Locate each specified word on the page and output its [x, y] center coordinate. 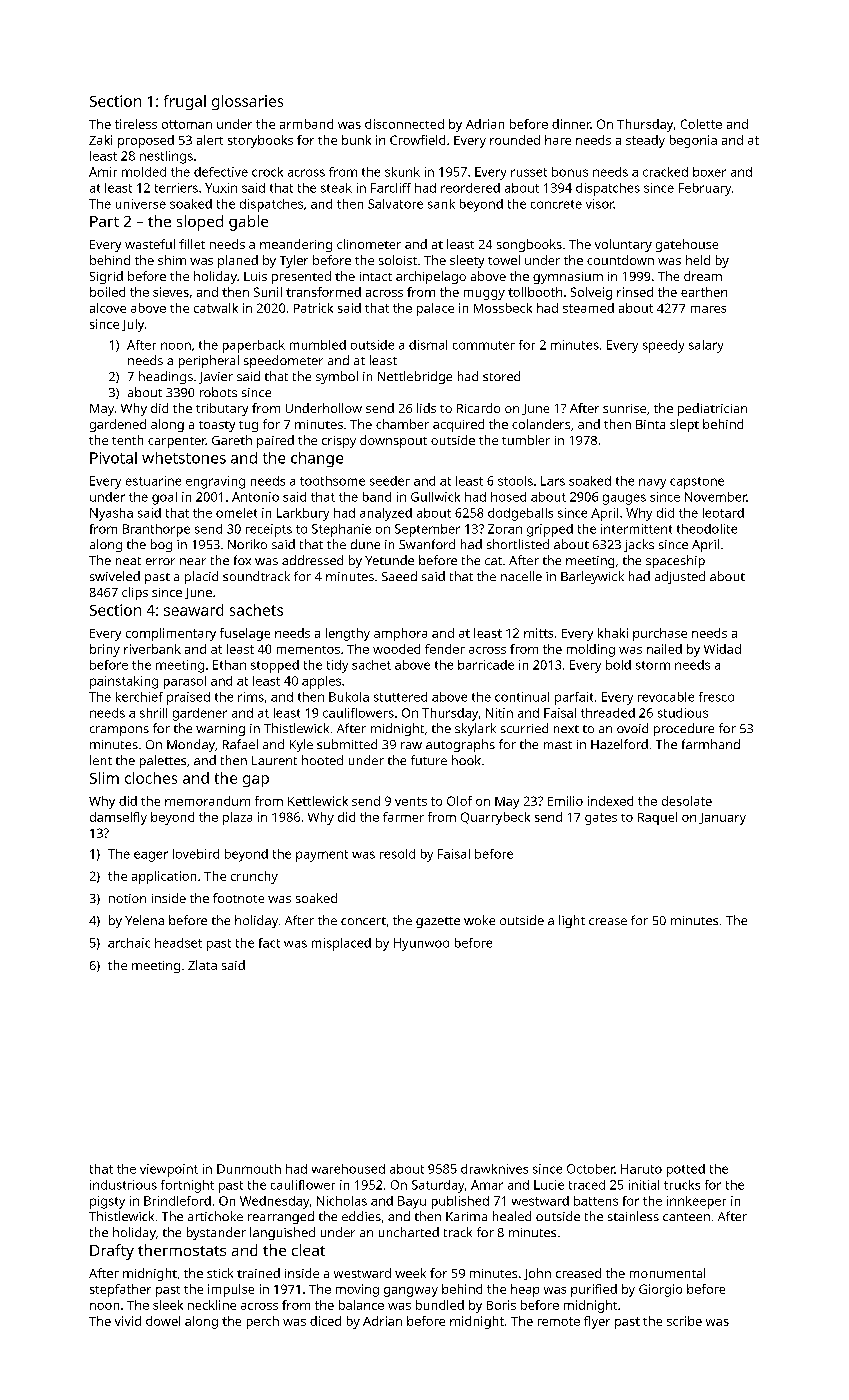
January [722, 819]
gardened [118, 425]
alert [210, 140]
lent [101, 760]
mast [558, 745]
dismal [428, 345]
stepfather [120, 1290]
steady [645, 141]
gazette [438, 922]
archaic [129, 943]
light [572, 921]
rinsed [635, 292]
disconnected [404, 124]
